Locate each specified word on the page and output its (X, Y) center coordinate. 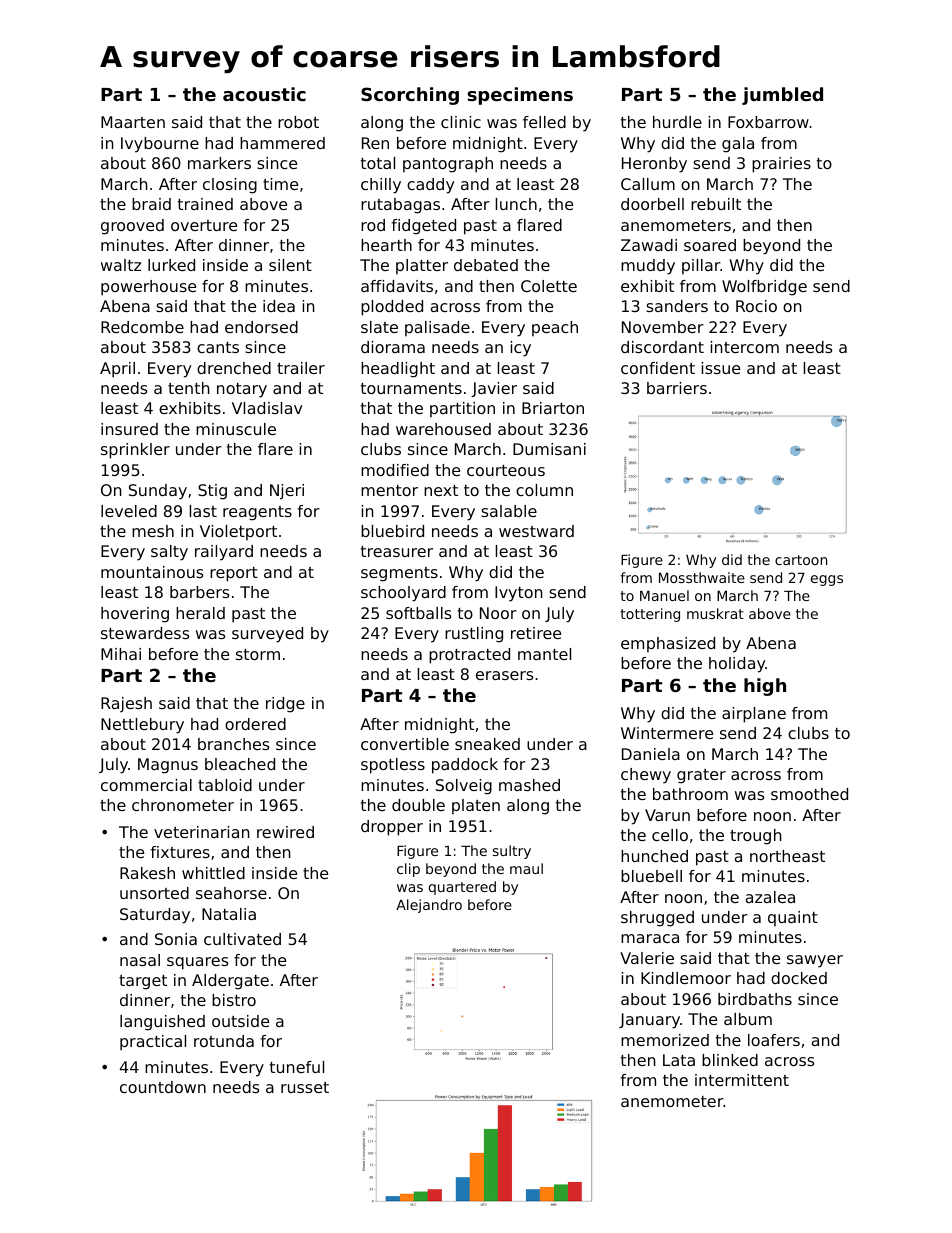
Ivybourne (160, 145)
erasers (504, 675)
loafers (774, 1040)
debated (486, 265)
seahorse (231, 893)
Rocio (756, 306)
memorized (665, 1040)
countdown (163, 1087)
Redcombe (142, 327)
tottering (650, 615)
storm (258, 654)
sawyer (815, 961)
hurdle (677, 122)
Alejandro (429, 906)
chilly (381, 186)
